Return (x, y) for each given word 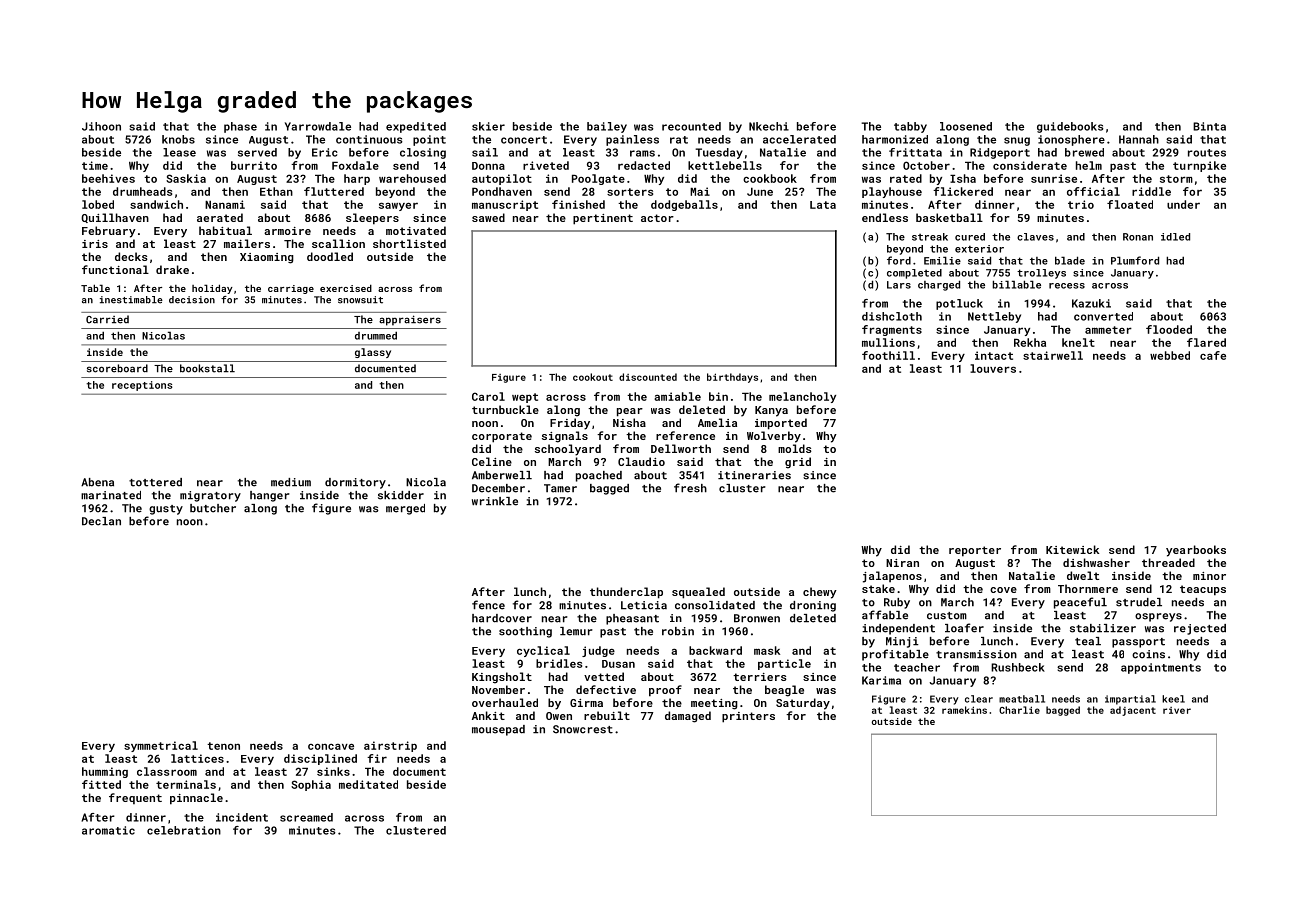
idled (1175, 237)
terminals (186, 784)
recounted (691, 126)
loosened (966, 126)
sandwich (156, 204)
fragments (892, 330)
